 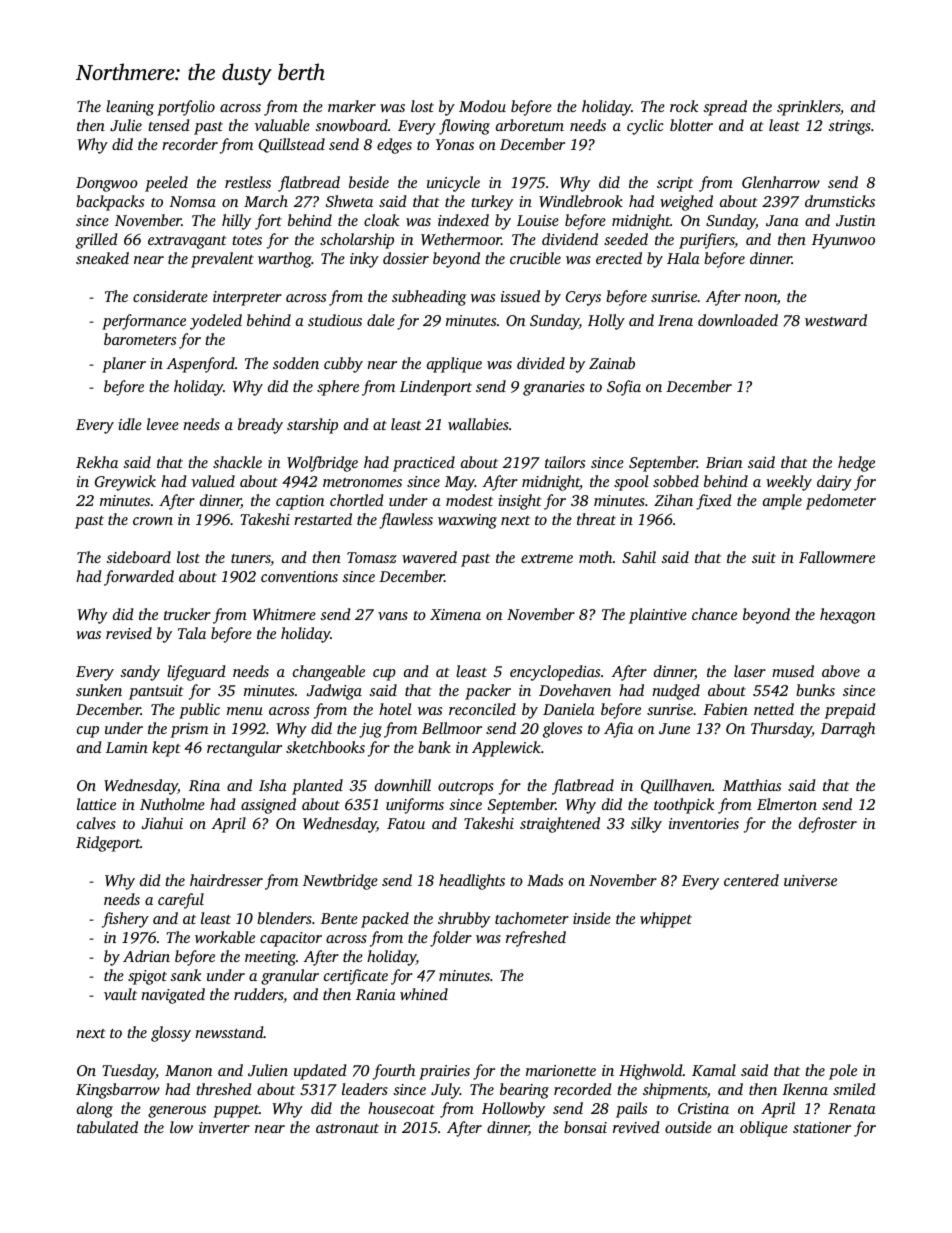 What do you see at coordinates (674, 728) in the image?
I see `June` at bounding box center [674, 728].
